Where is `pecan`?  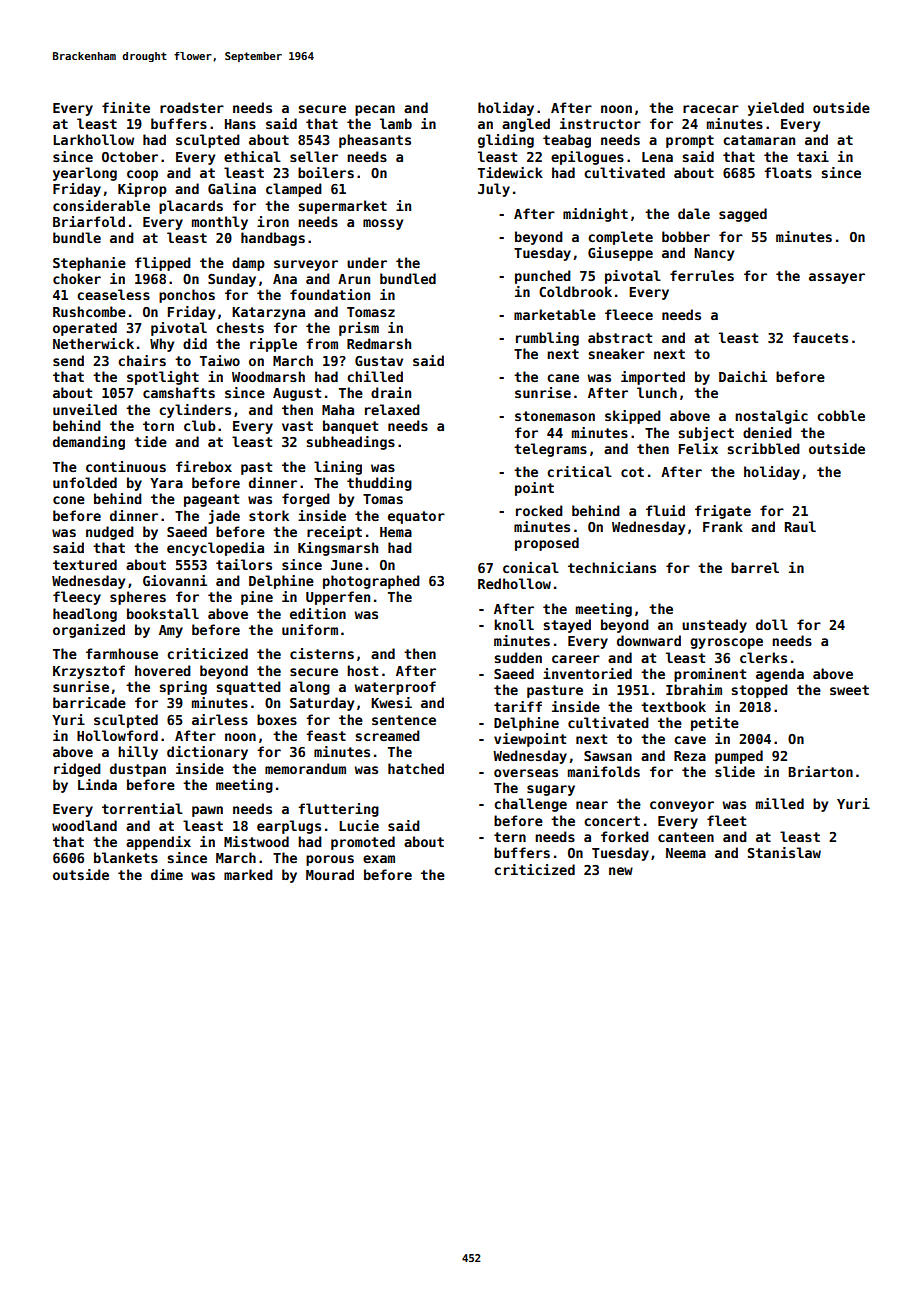
pecan is located at coordinates (375, 110).
